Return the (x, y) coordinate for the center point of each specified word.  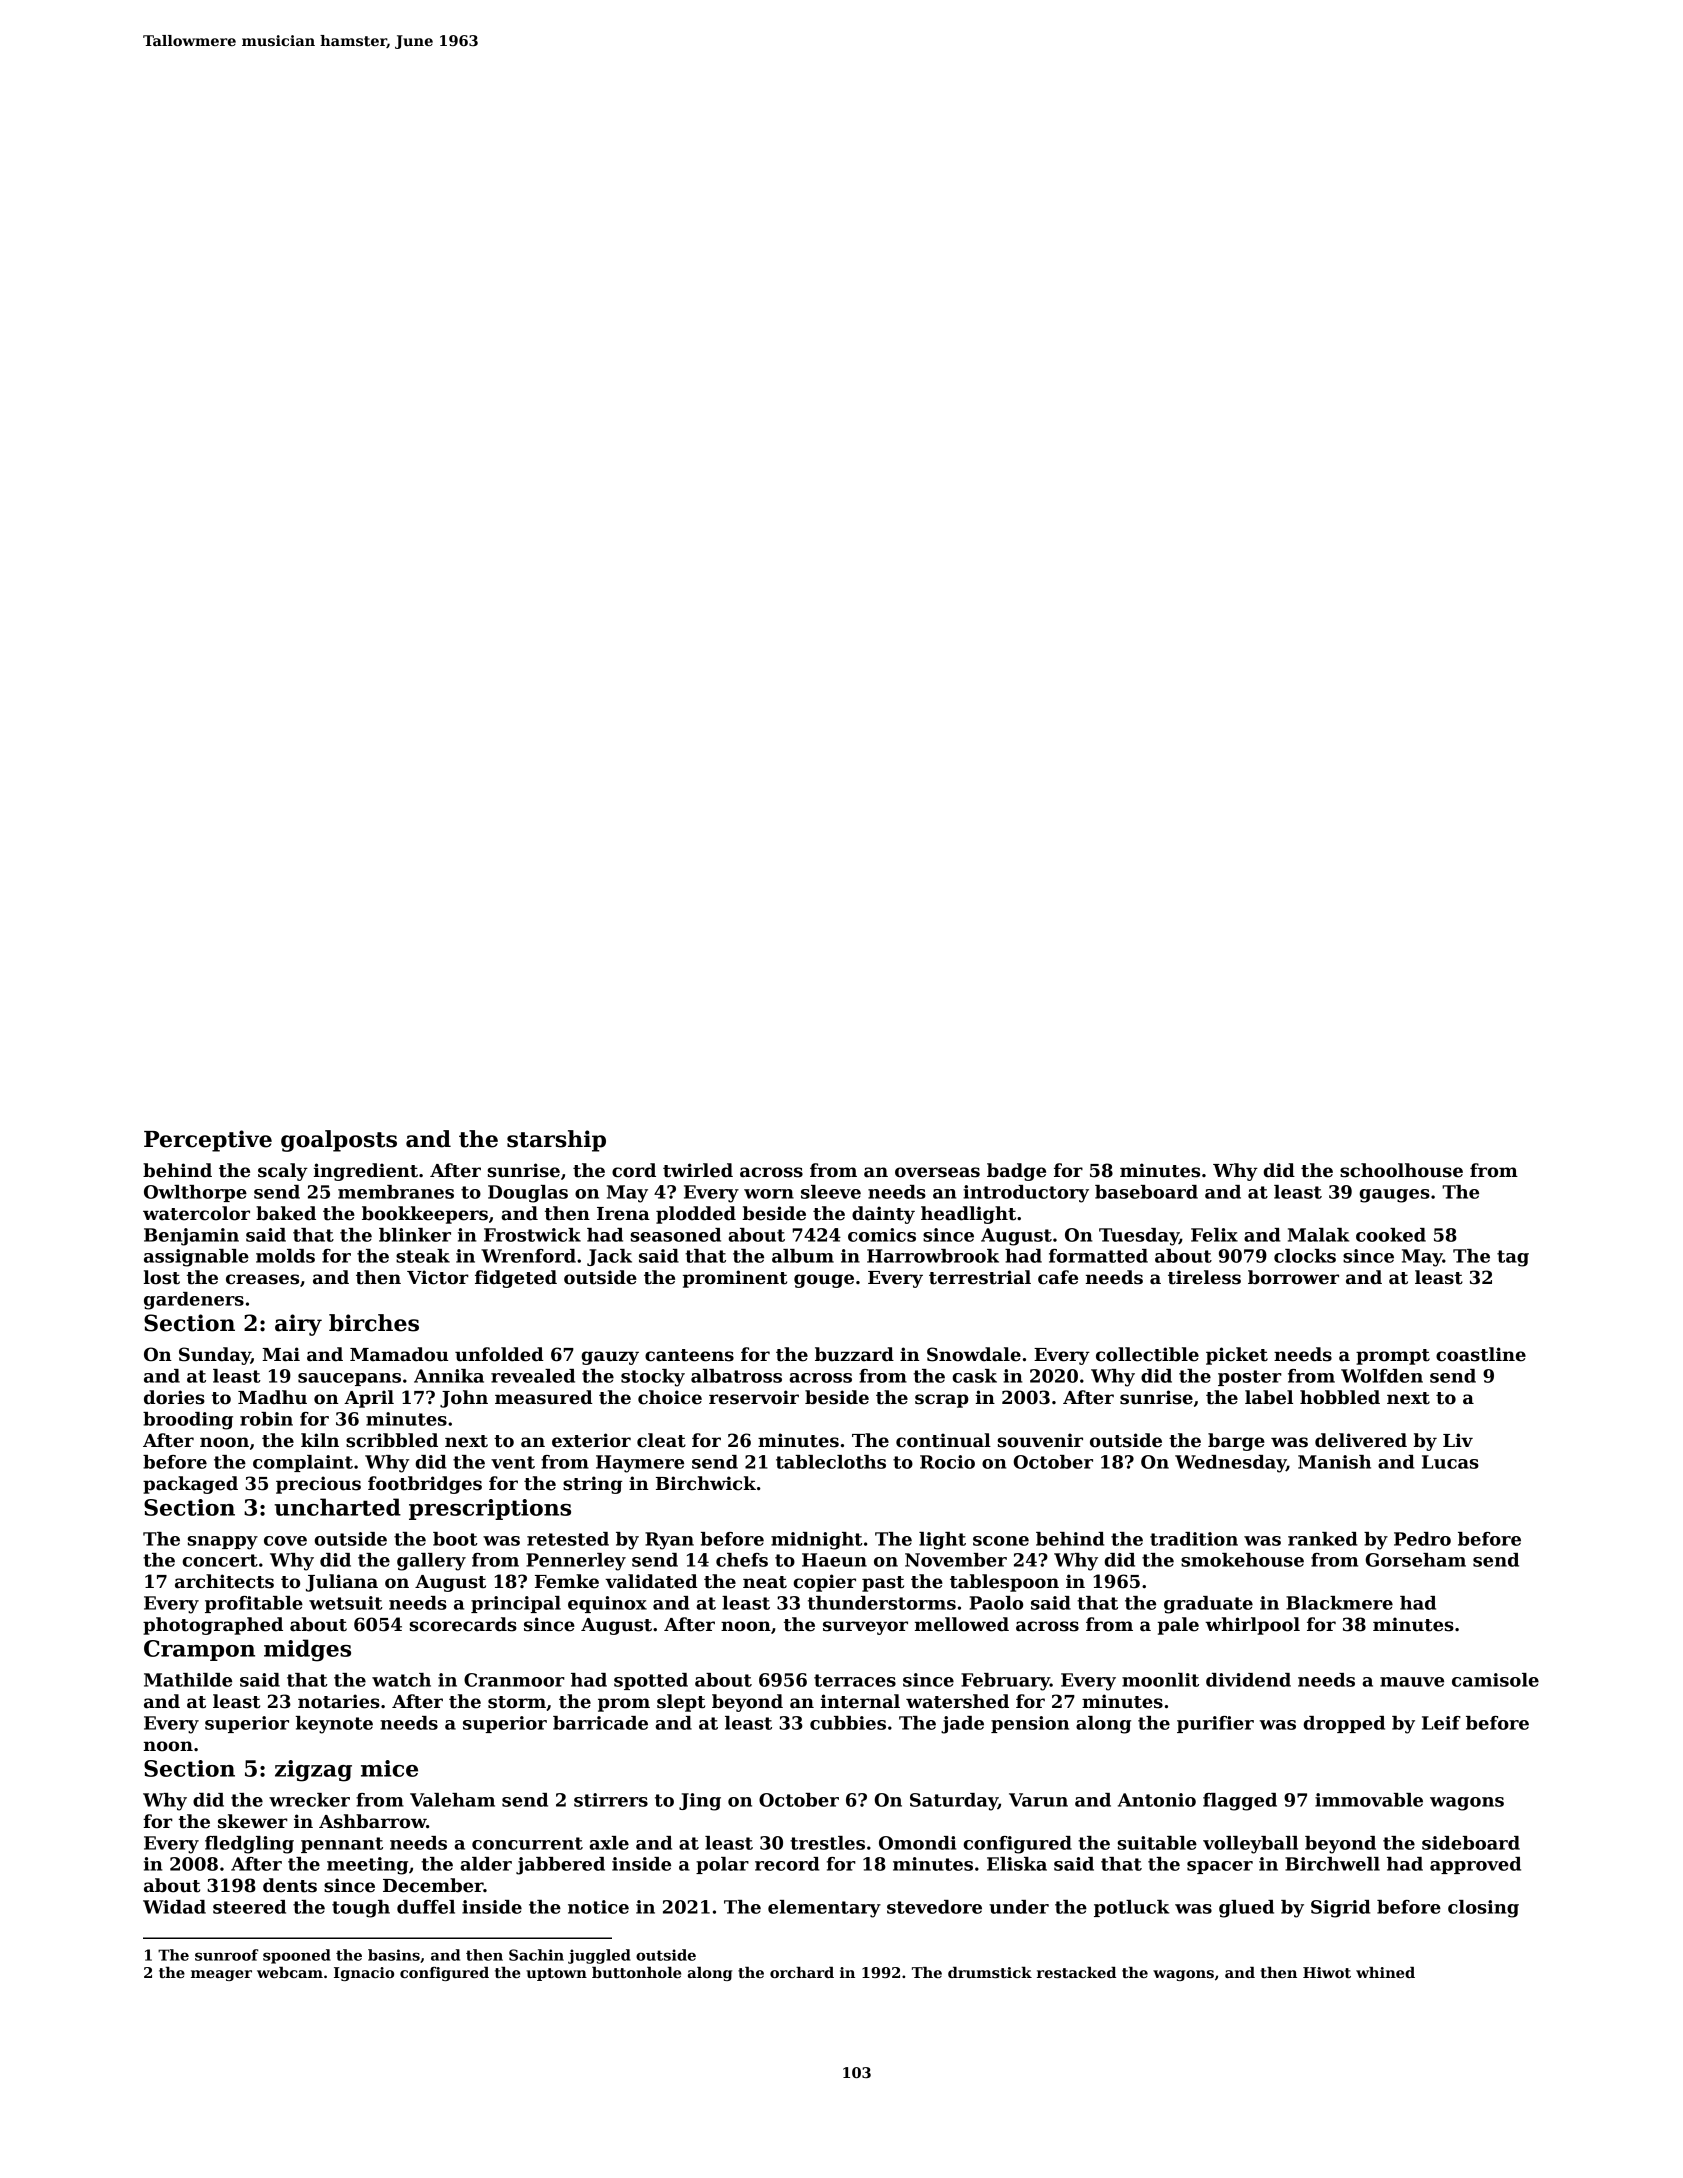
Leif (1441, 1723)
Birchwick (706, 1483)
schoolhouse (1401, 1170)
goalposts (339, 1141)
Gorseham (1415, 1560)
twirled (698, 1170)
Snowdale (974, 1354)
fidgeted (516, 1279)
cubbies (848, 1723)
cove (285, 1541)
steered (249, 1907)
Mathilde (188, 1680)
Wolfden (1382, 1376)
